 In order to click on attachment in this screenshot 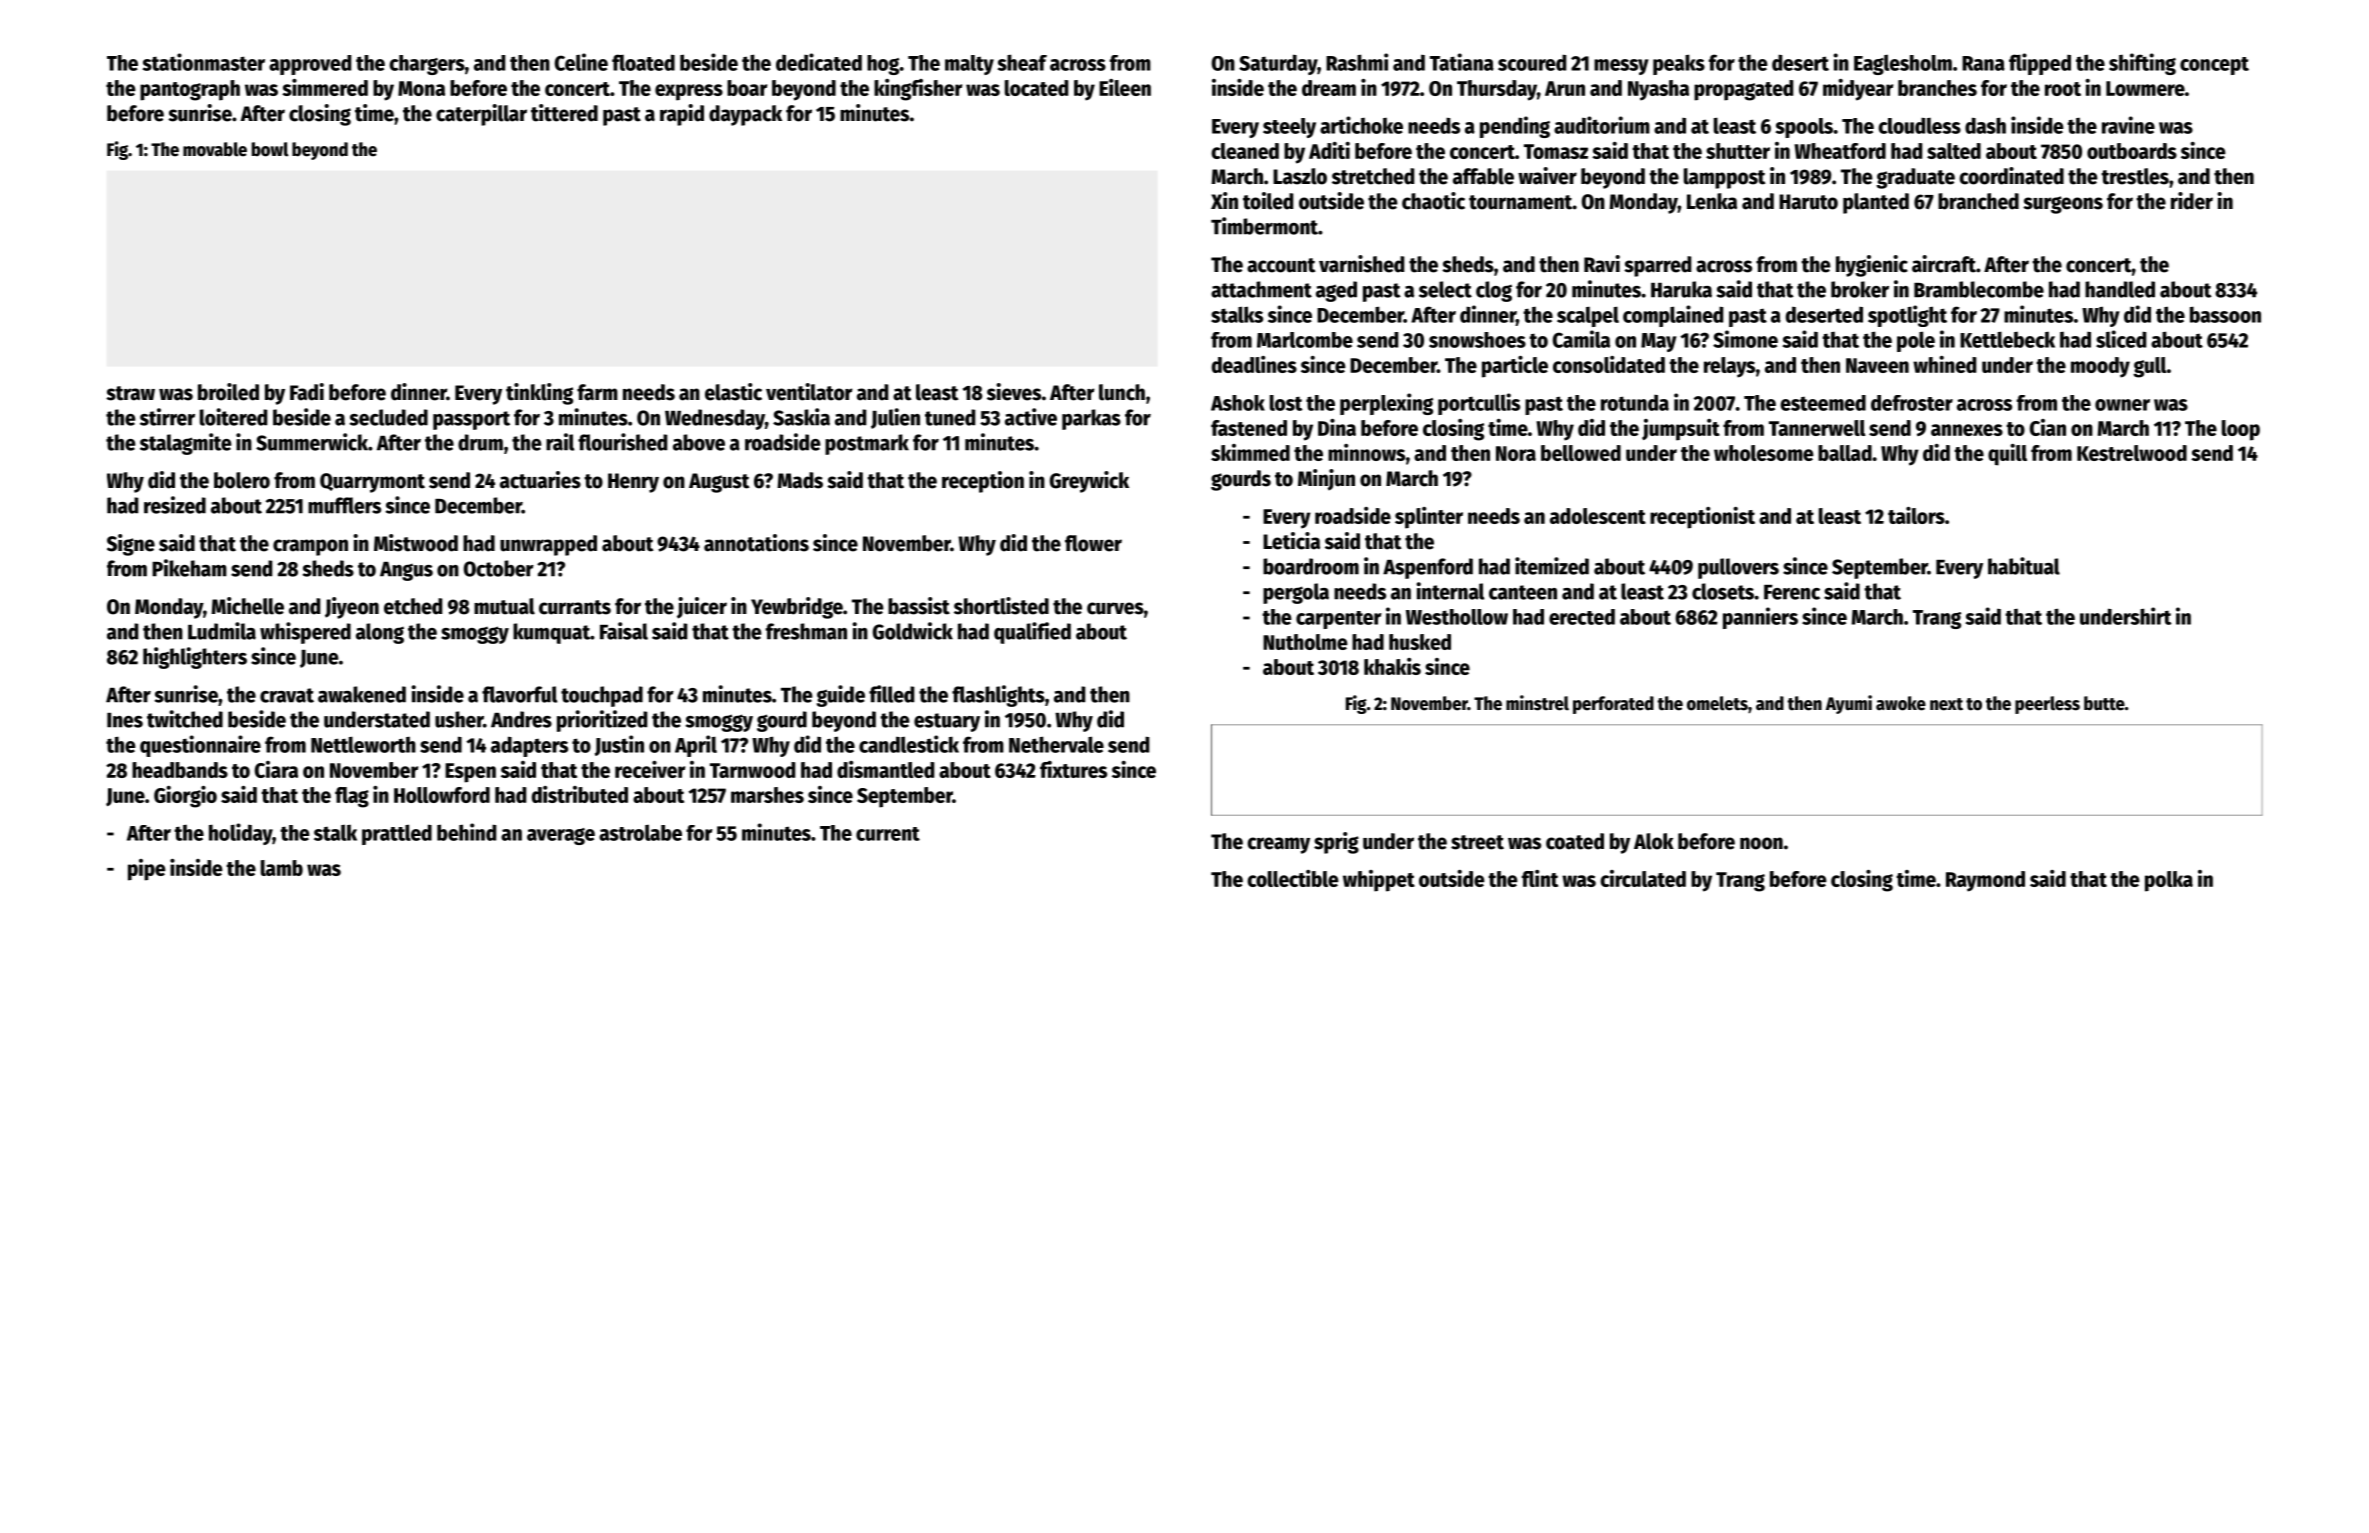, I will do `click(1261, 289)`.
